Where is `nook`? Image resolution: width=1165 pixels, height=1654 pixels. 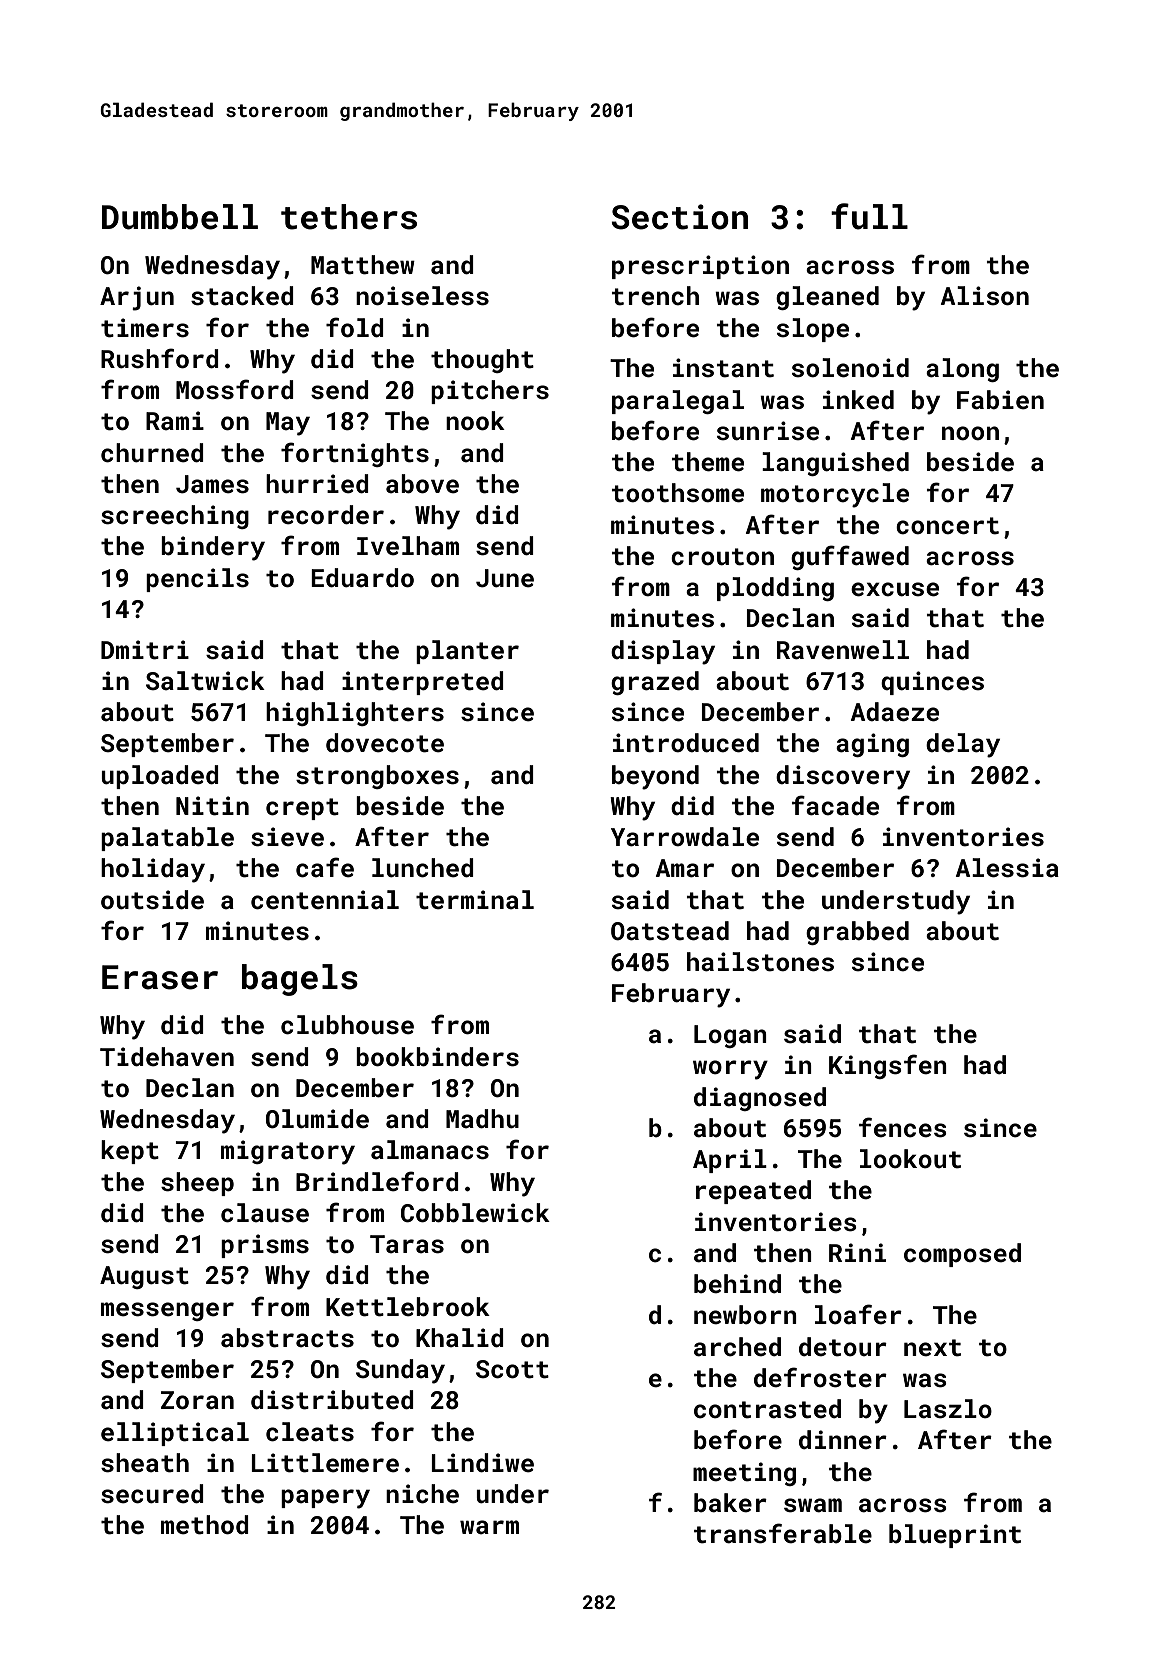
nook is located at coordinates (475, 420).
